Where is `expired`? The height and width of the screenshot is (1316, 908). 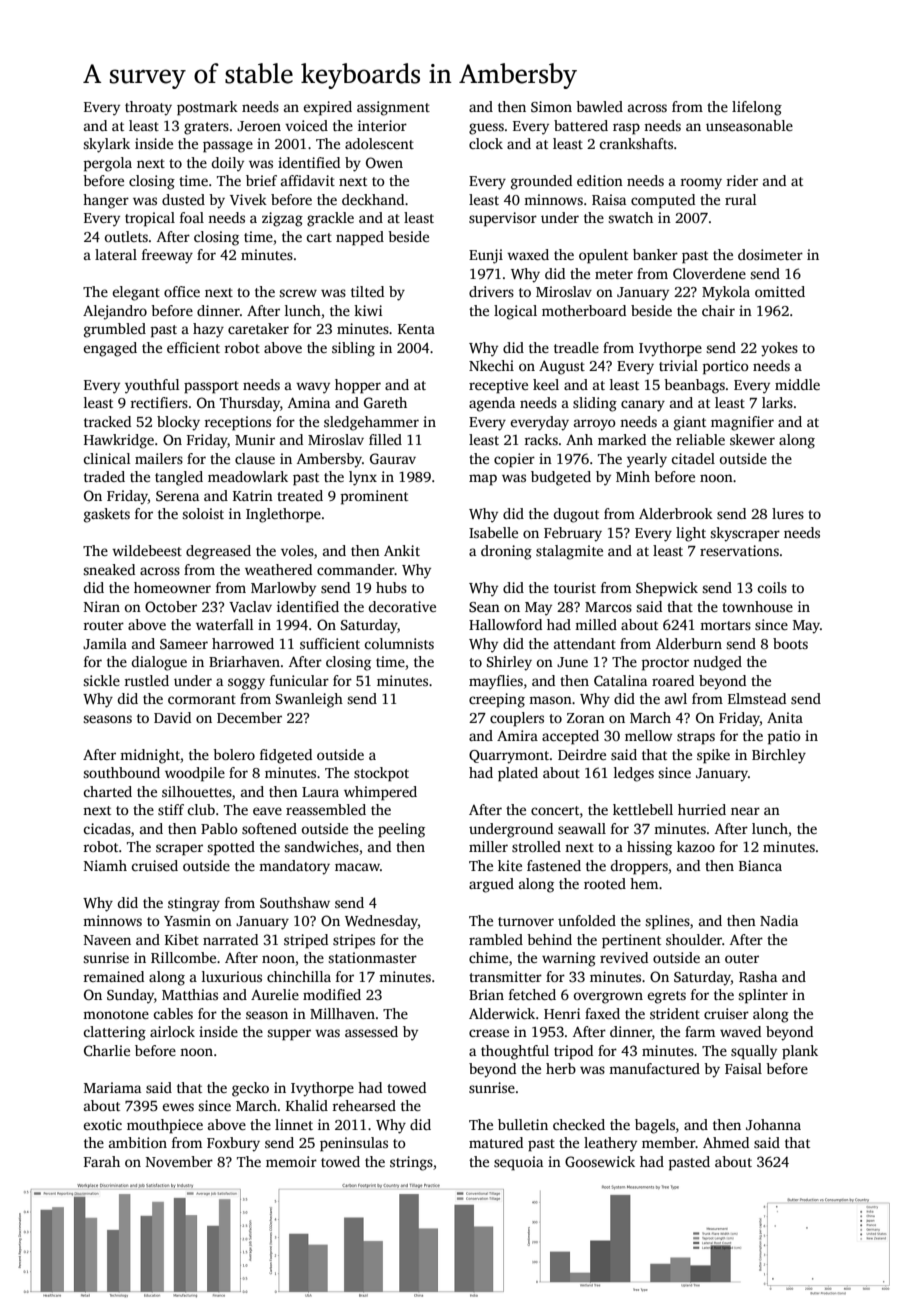
expired is located at coordinates (328, 108).
